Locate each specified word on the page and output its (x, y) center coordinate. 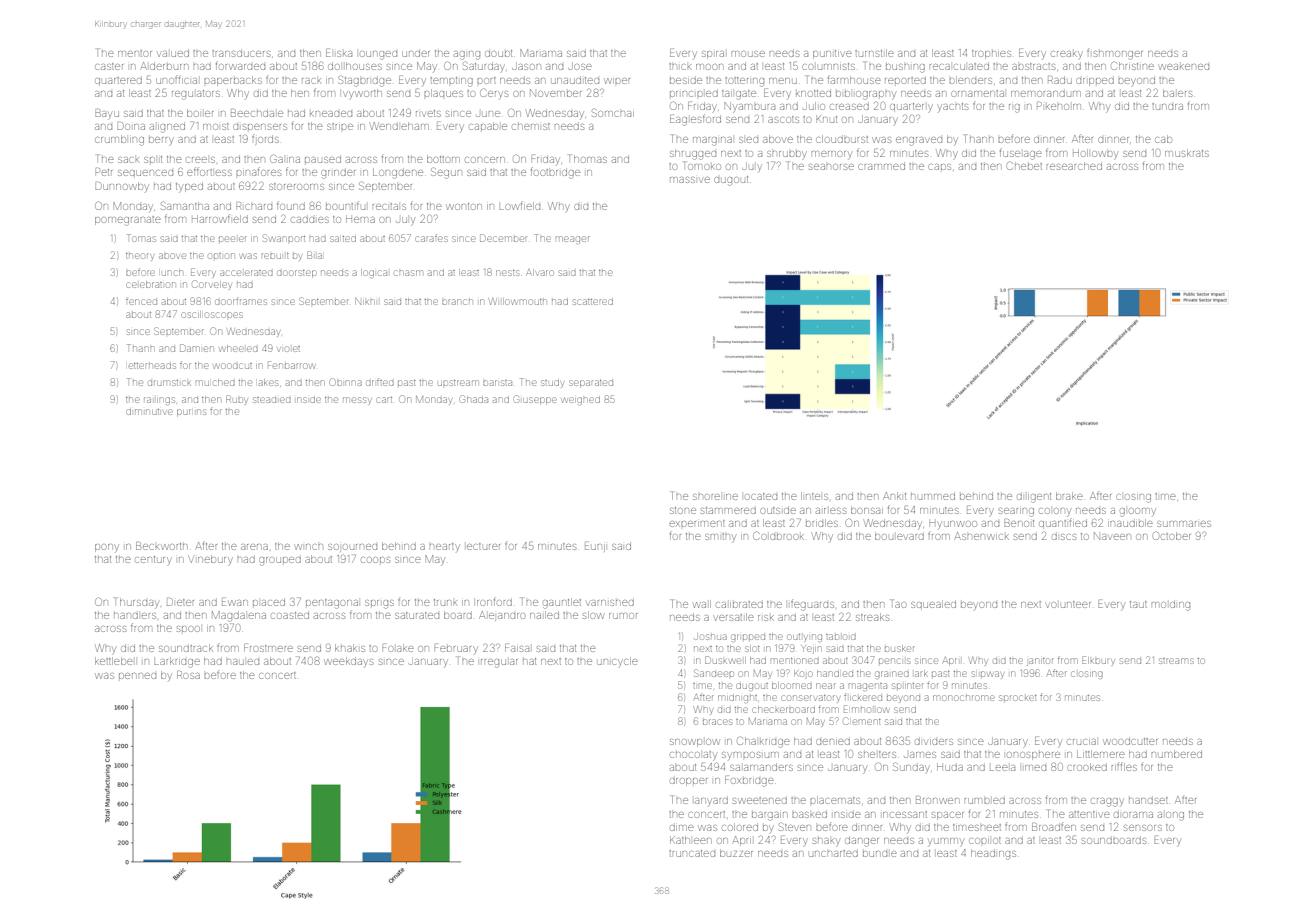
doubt (498, 53)
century (154, 560)
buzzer (736, 853)
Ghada (474, 399)
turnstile (875, 53)
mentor (135, 53)
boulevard (899, 536)
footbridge (555, 173)
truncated (692, 853)
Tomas (141, 238)
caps (939, 167)
